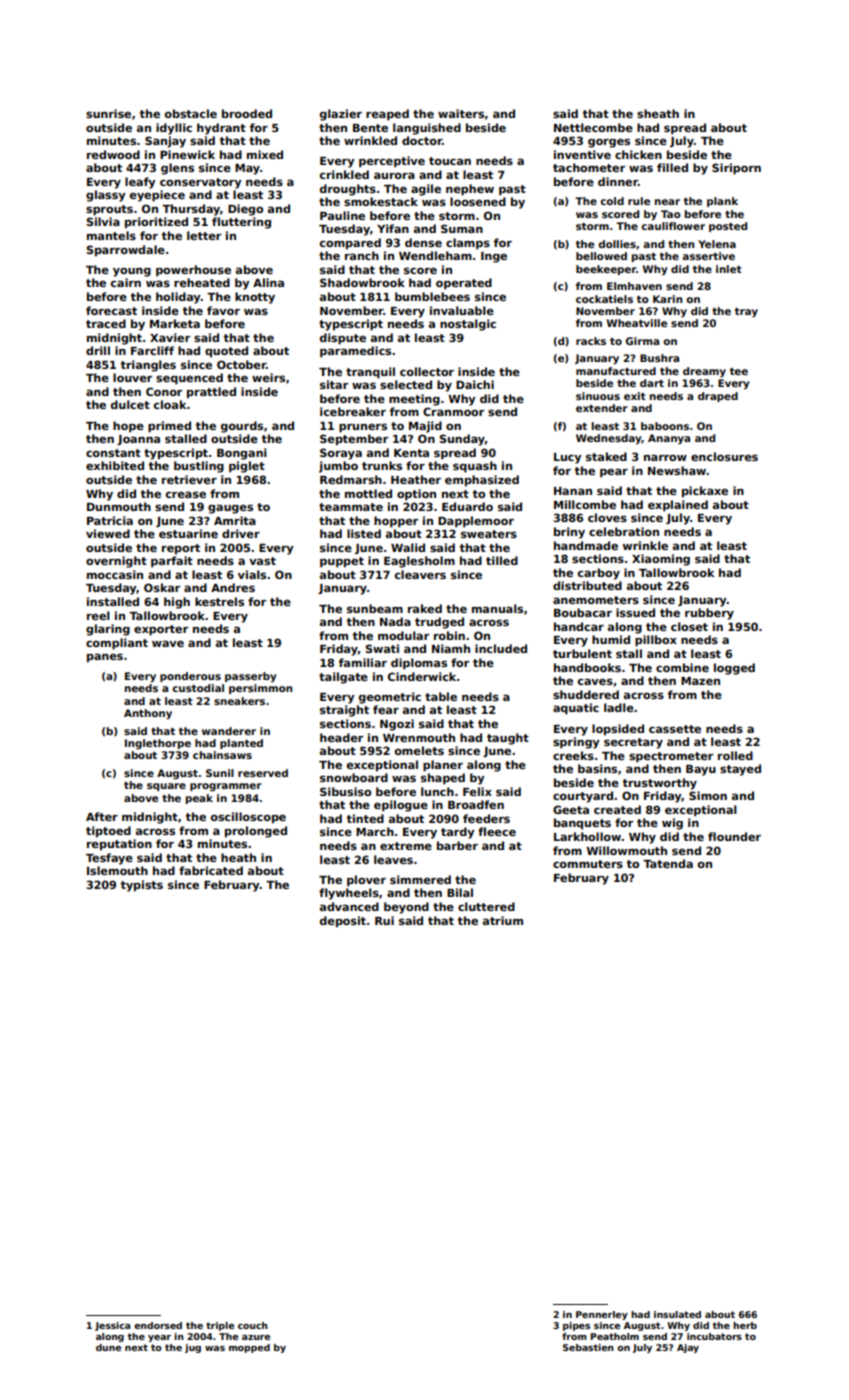  What do you see at coordinates (461, 113) in the screenshot?
I see `waiters` at bounding box center [461, 113].
